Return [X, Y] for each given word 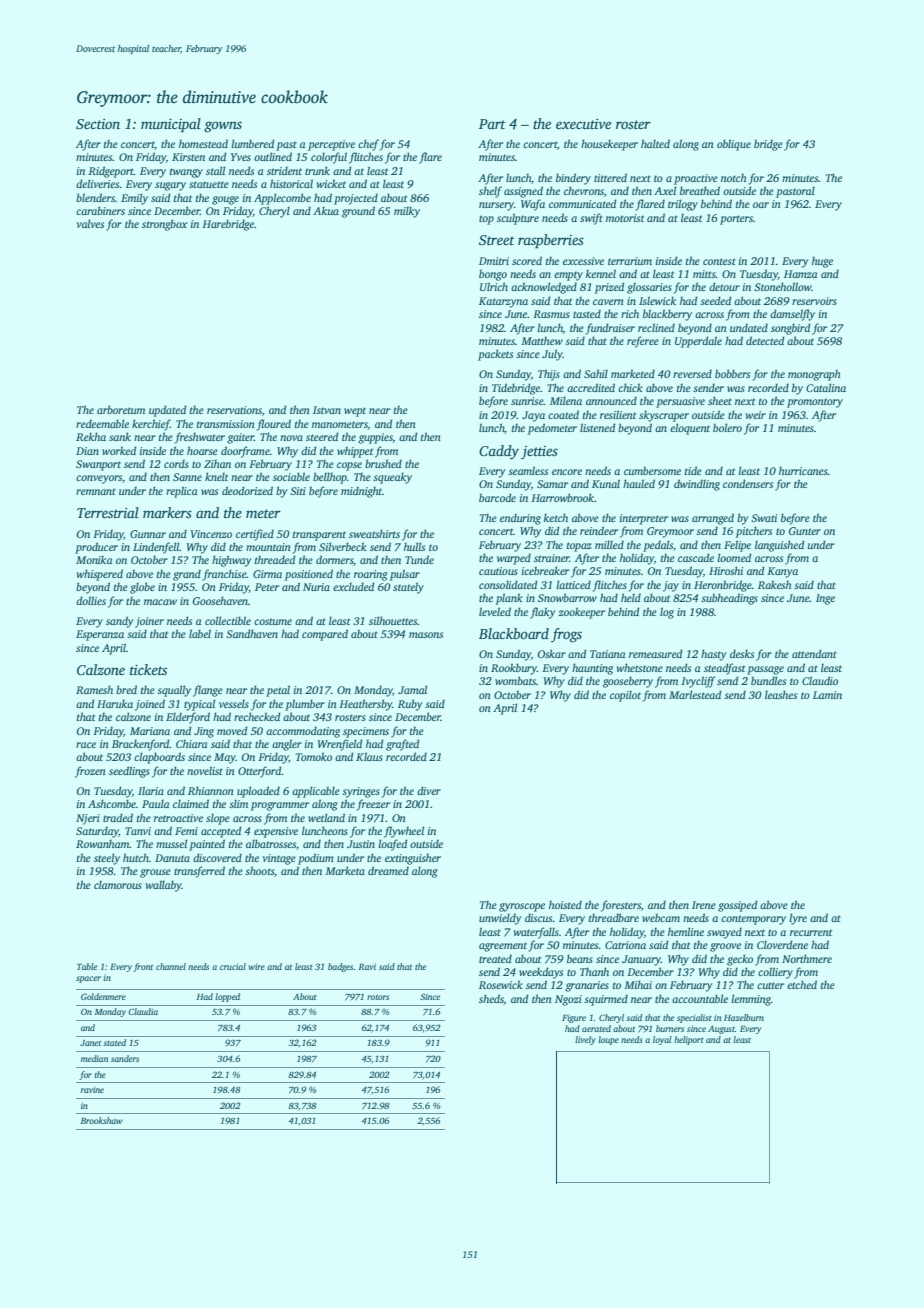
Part [492, 124]
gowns [223, 127]
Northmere [807, 958]
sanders [125, 1058]
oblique [734, 145]
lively [585, 1040]
